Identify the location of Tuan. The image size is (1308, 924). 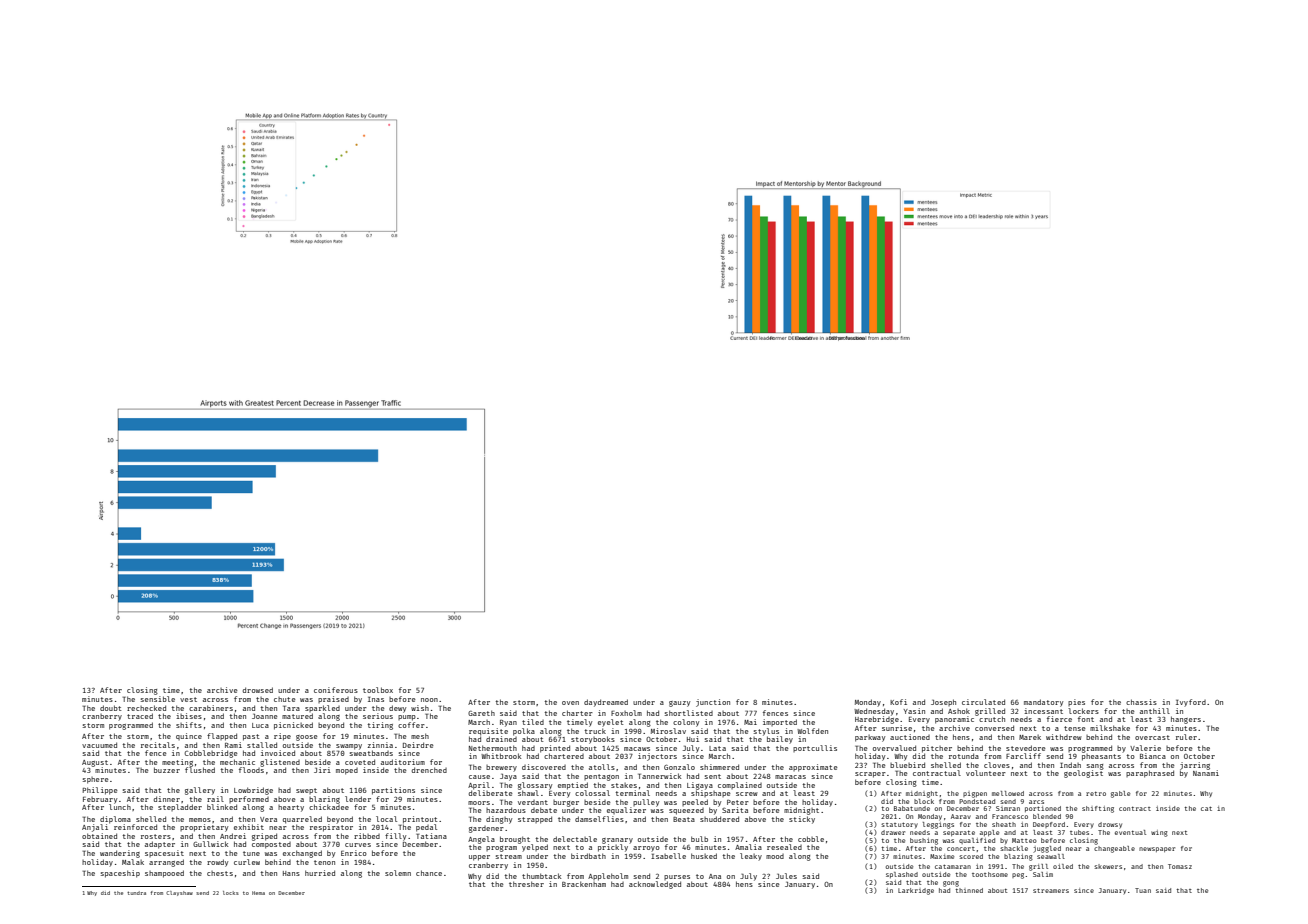
(1143, 890).
